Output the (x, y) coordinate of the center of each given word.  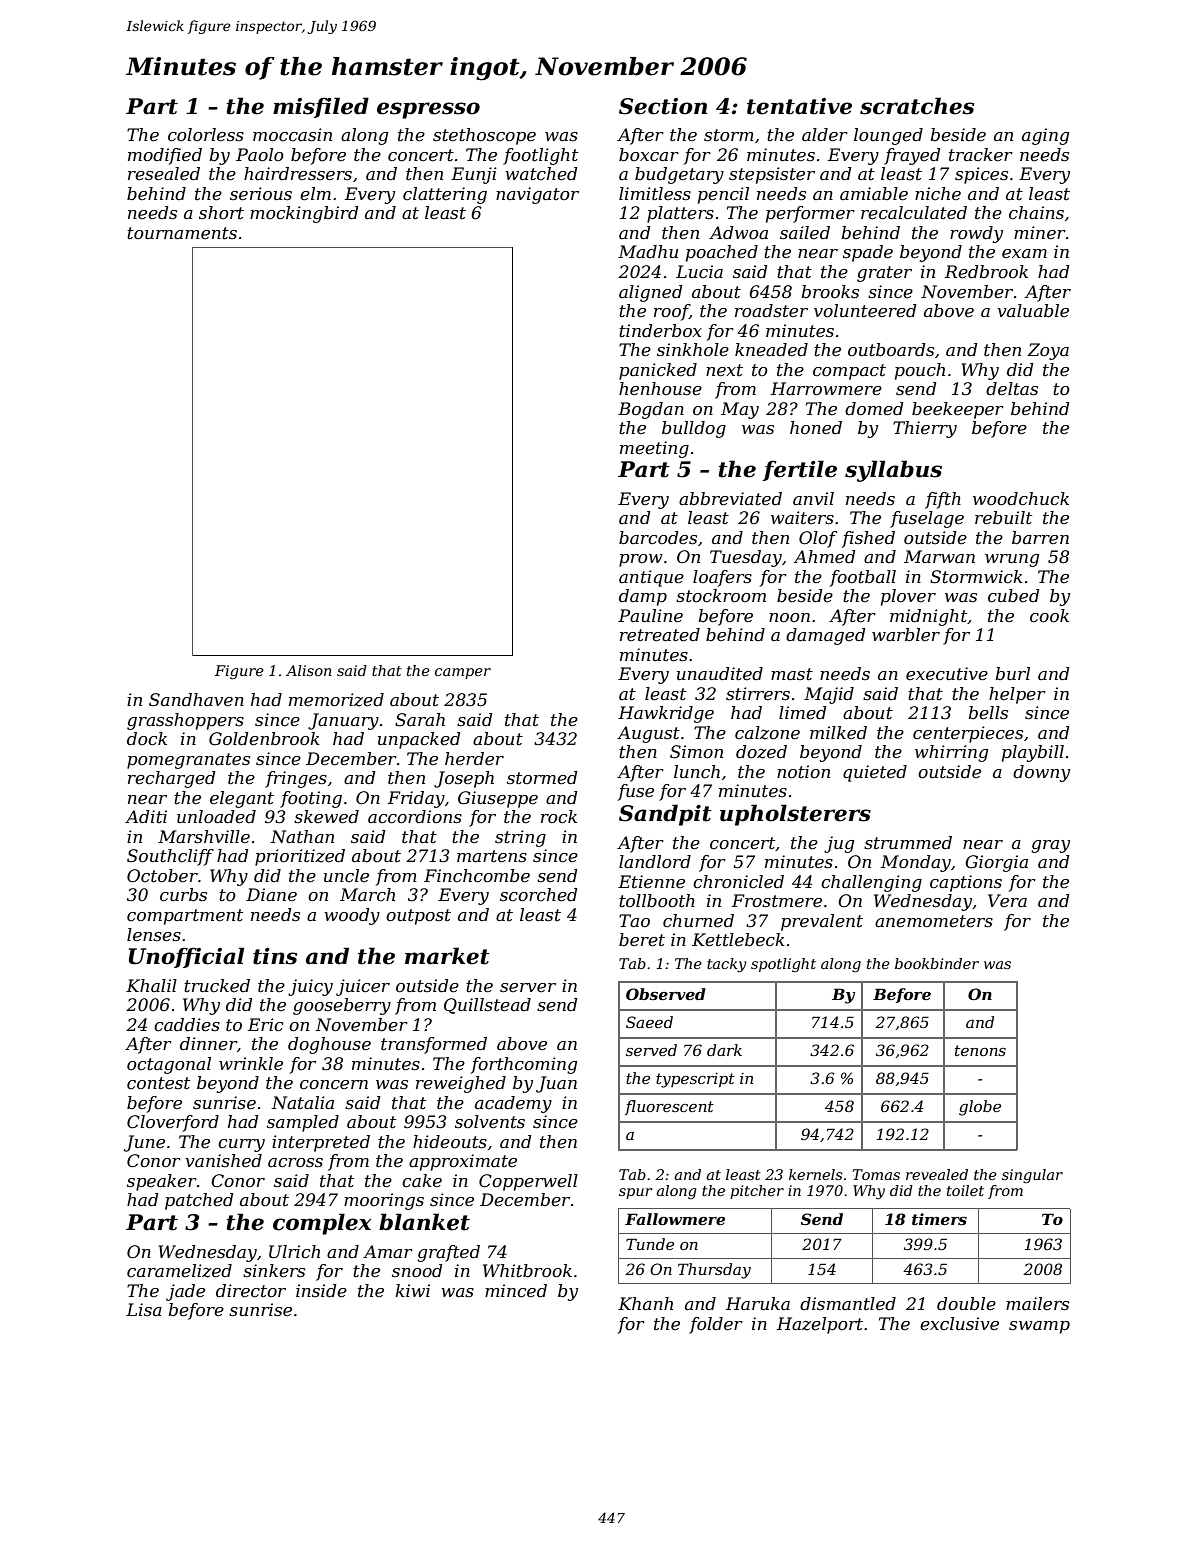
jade (185, 1292)
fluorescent (669, 1107)
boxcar (649, 154)
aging (1045, 136)
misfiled (321, 107)
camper (463, 673)
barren (1040, 537)
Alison (309, 670)
